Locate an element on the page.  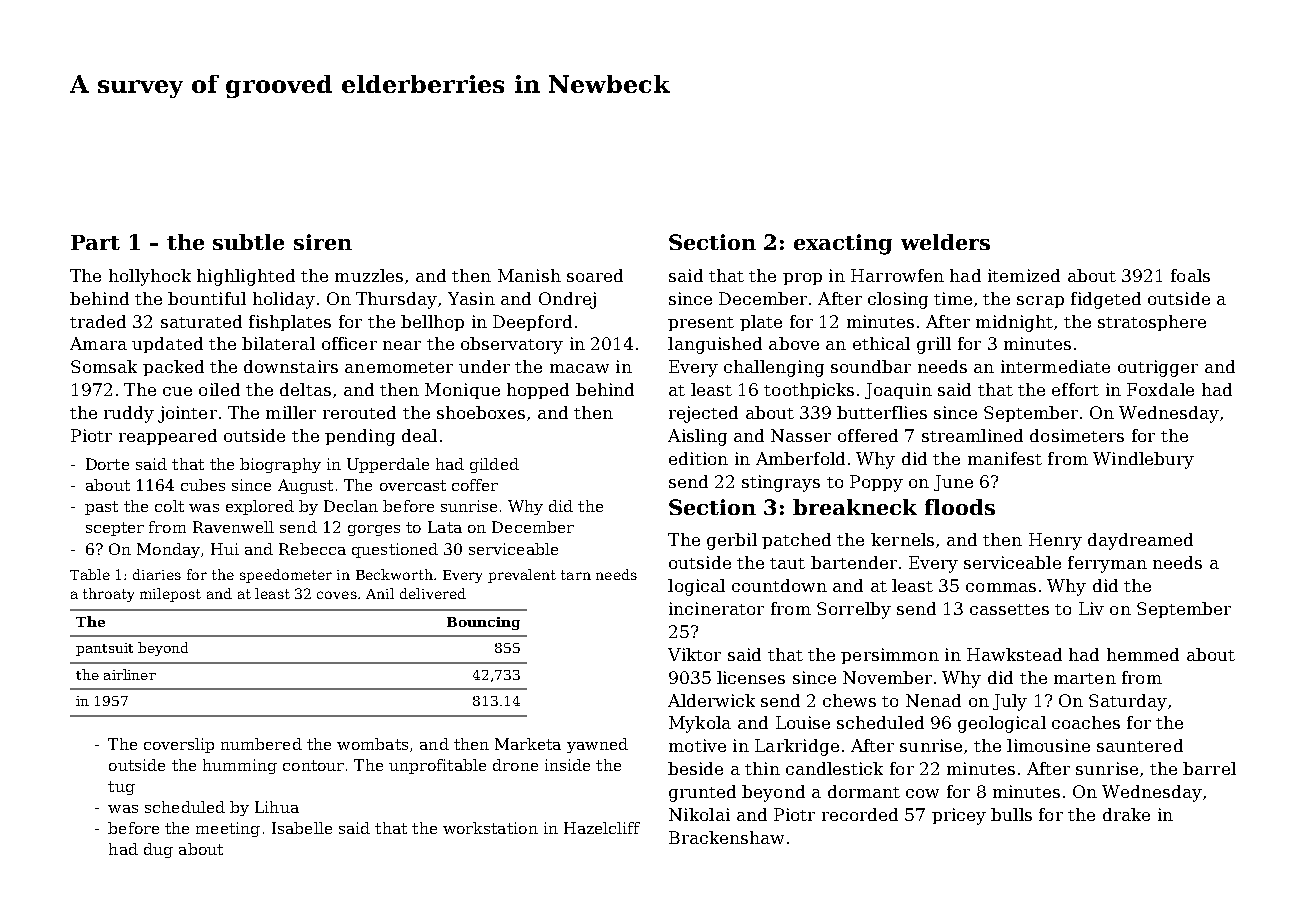
November is located at coordinates (887, 677).
